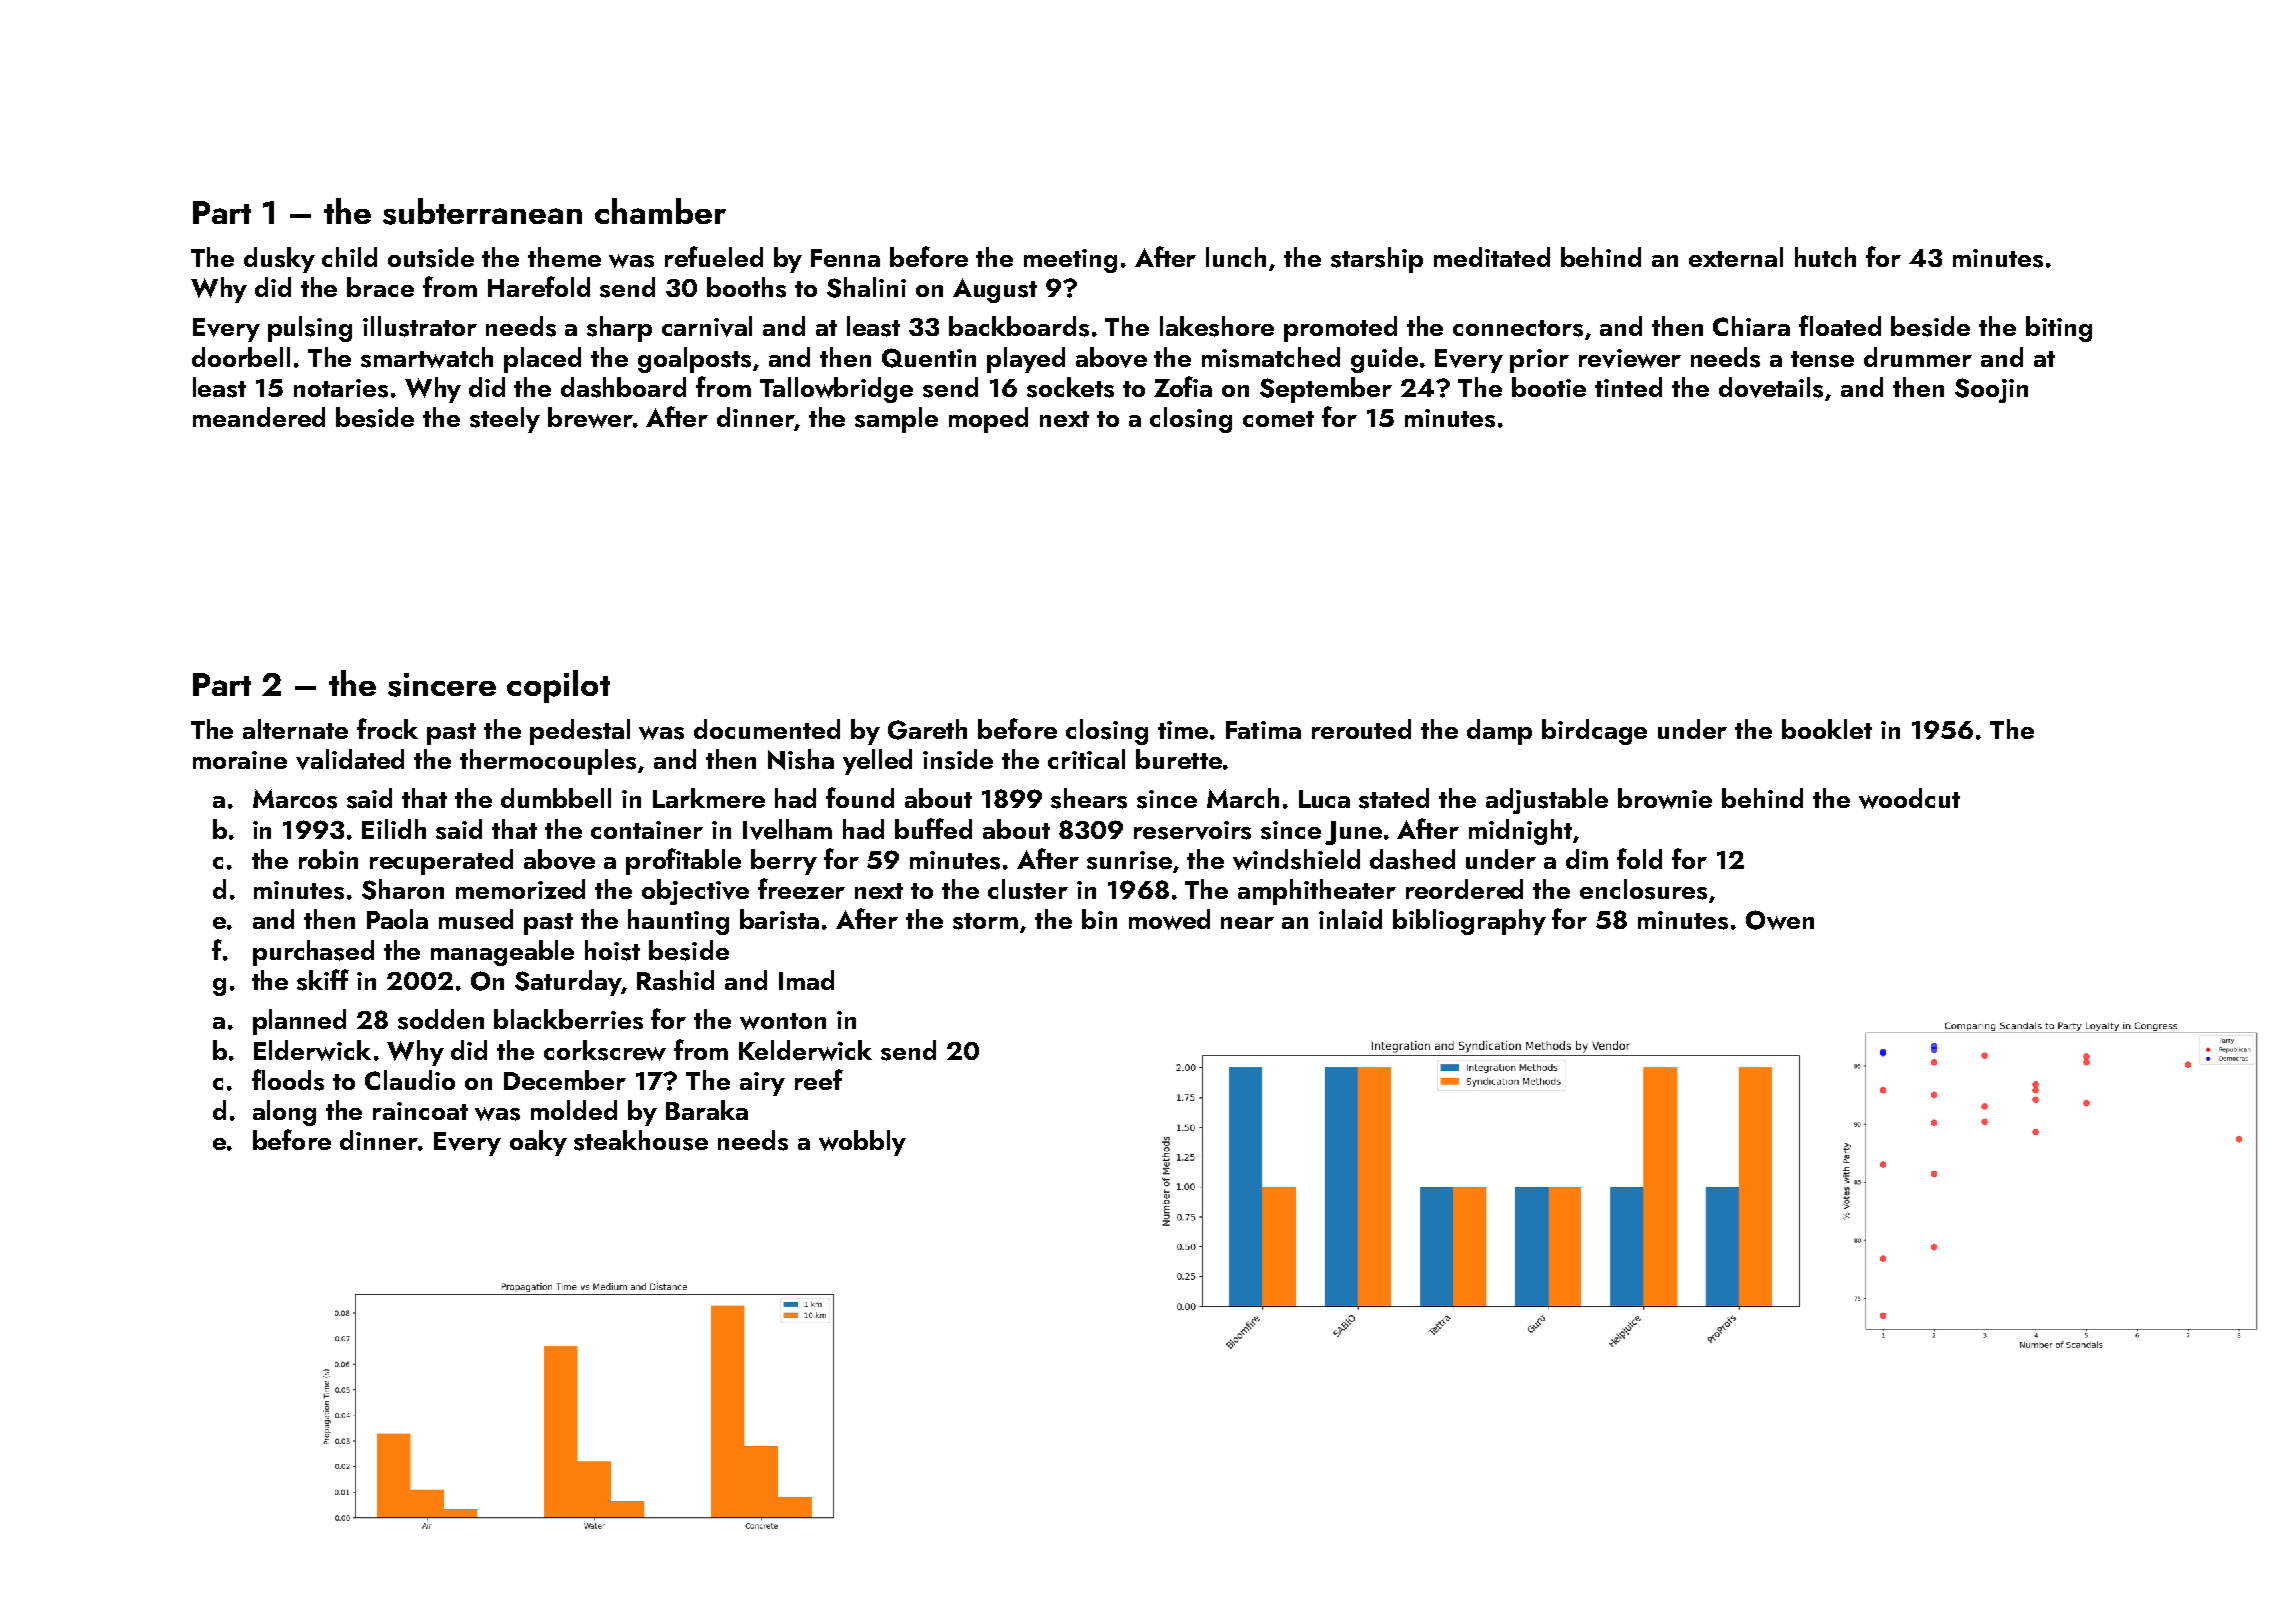 The width and height of the screenshot is (2292, 1620). Describe the element at coordinates (1236, 257) in the screenshot. I see `lunch` at that location.
